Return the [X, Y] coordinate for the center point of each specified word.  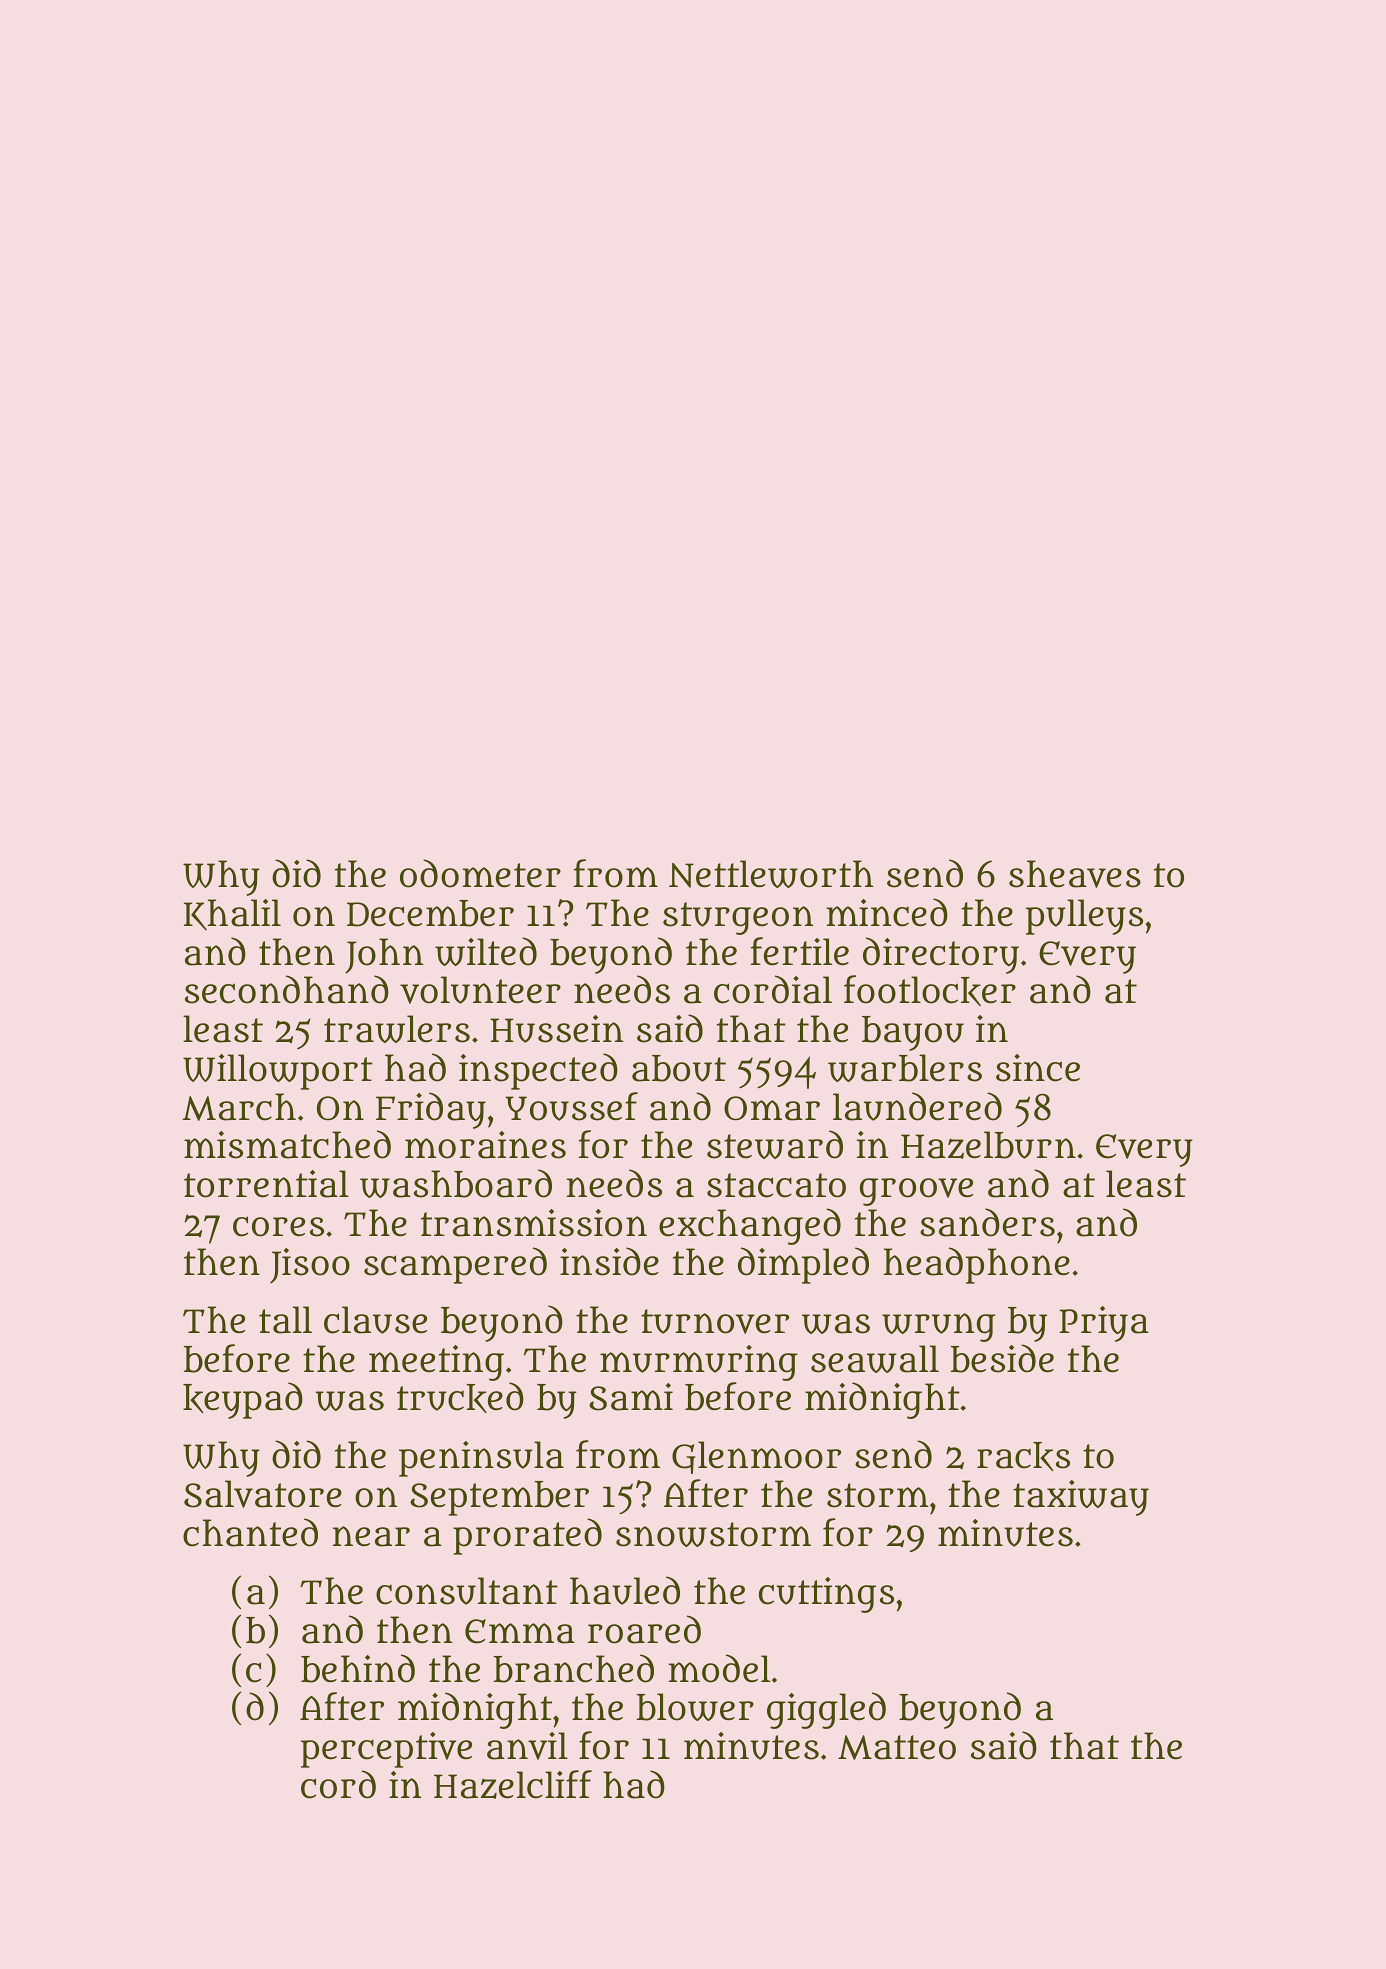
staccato [776, 1185]
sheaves [1075, 874]
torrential [266, 1184]
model [719, 1668]
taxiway [1081, 1498]
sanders [987, 1222]
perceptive [386, 1750]
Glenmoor [756, 1457]
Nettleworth [771, 874]
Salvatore [263, 1494]
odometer [480, 873]
